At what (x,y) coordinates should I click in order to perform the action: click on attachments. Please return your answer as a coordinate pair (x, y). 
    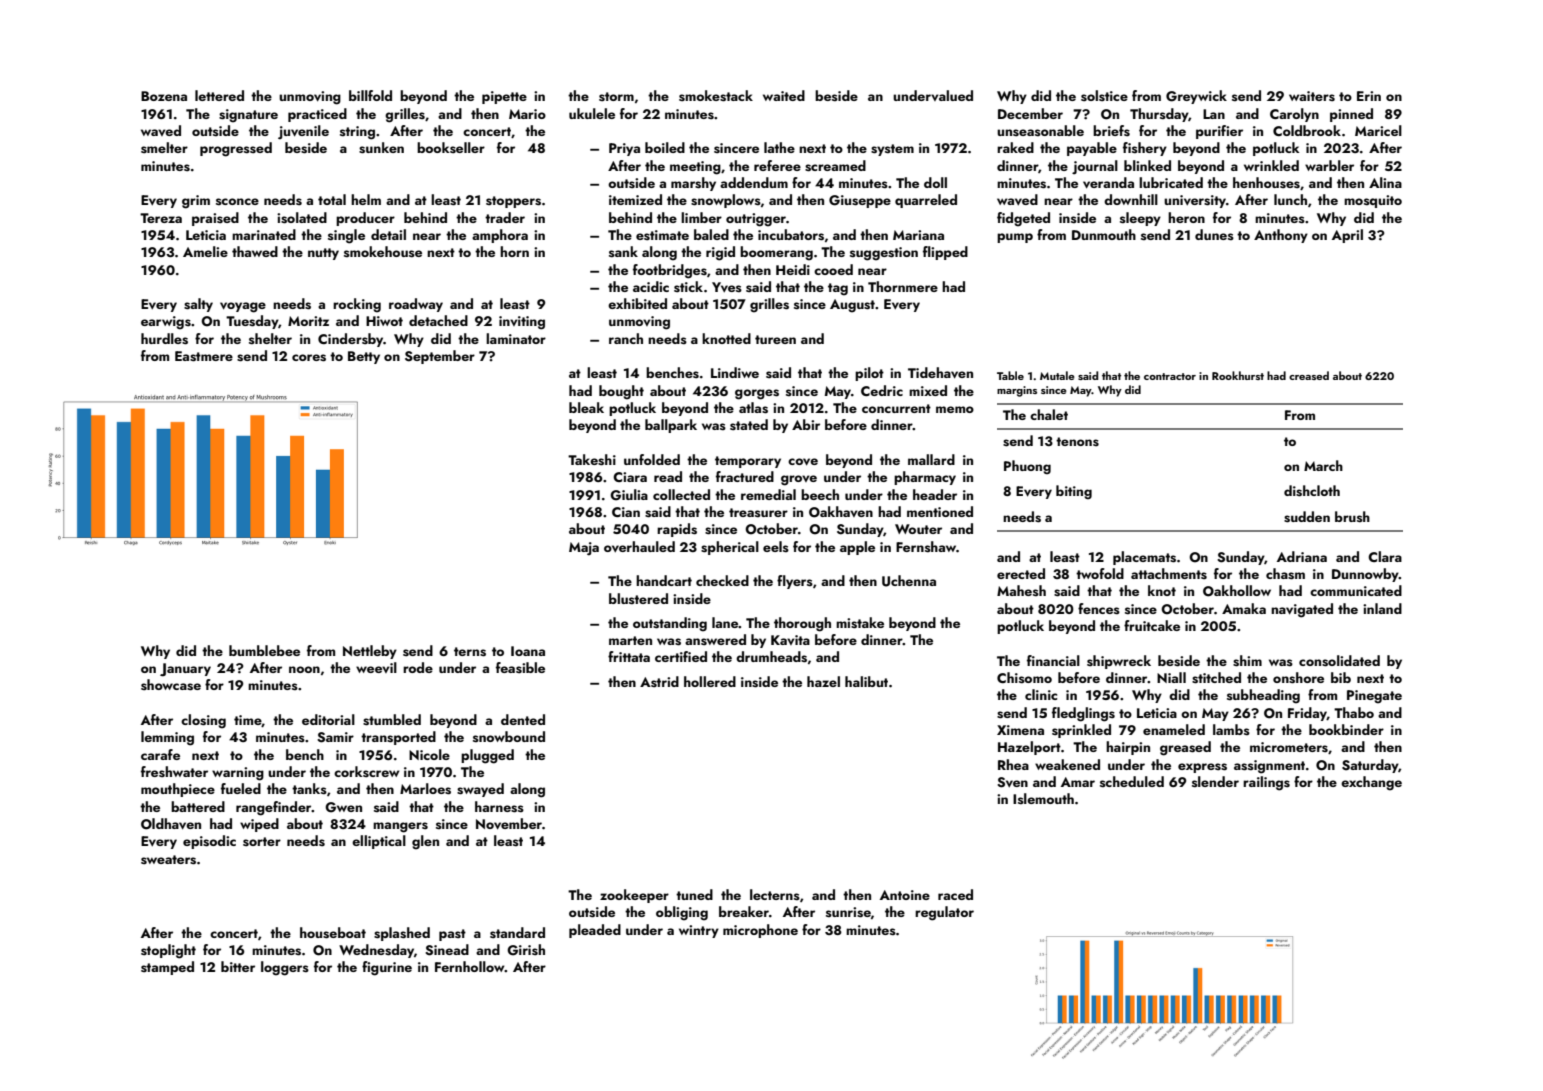
    Looking at the image, I should click on (1169, 574).
